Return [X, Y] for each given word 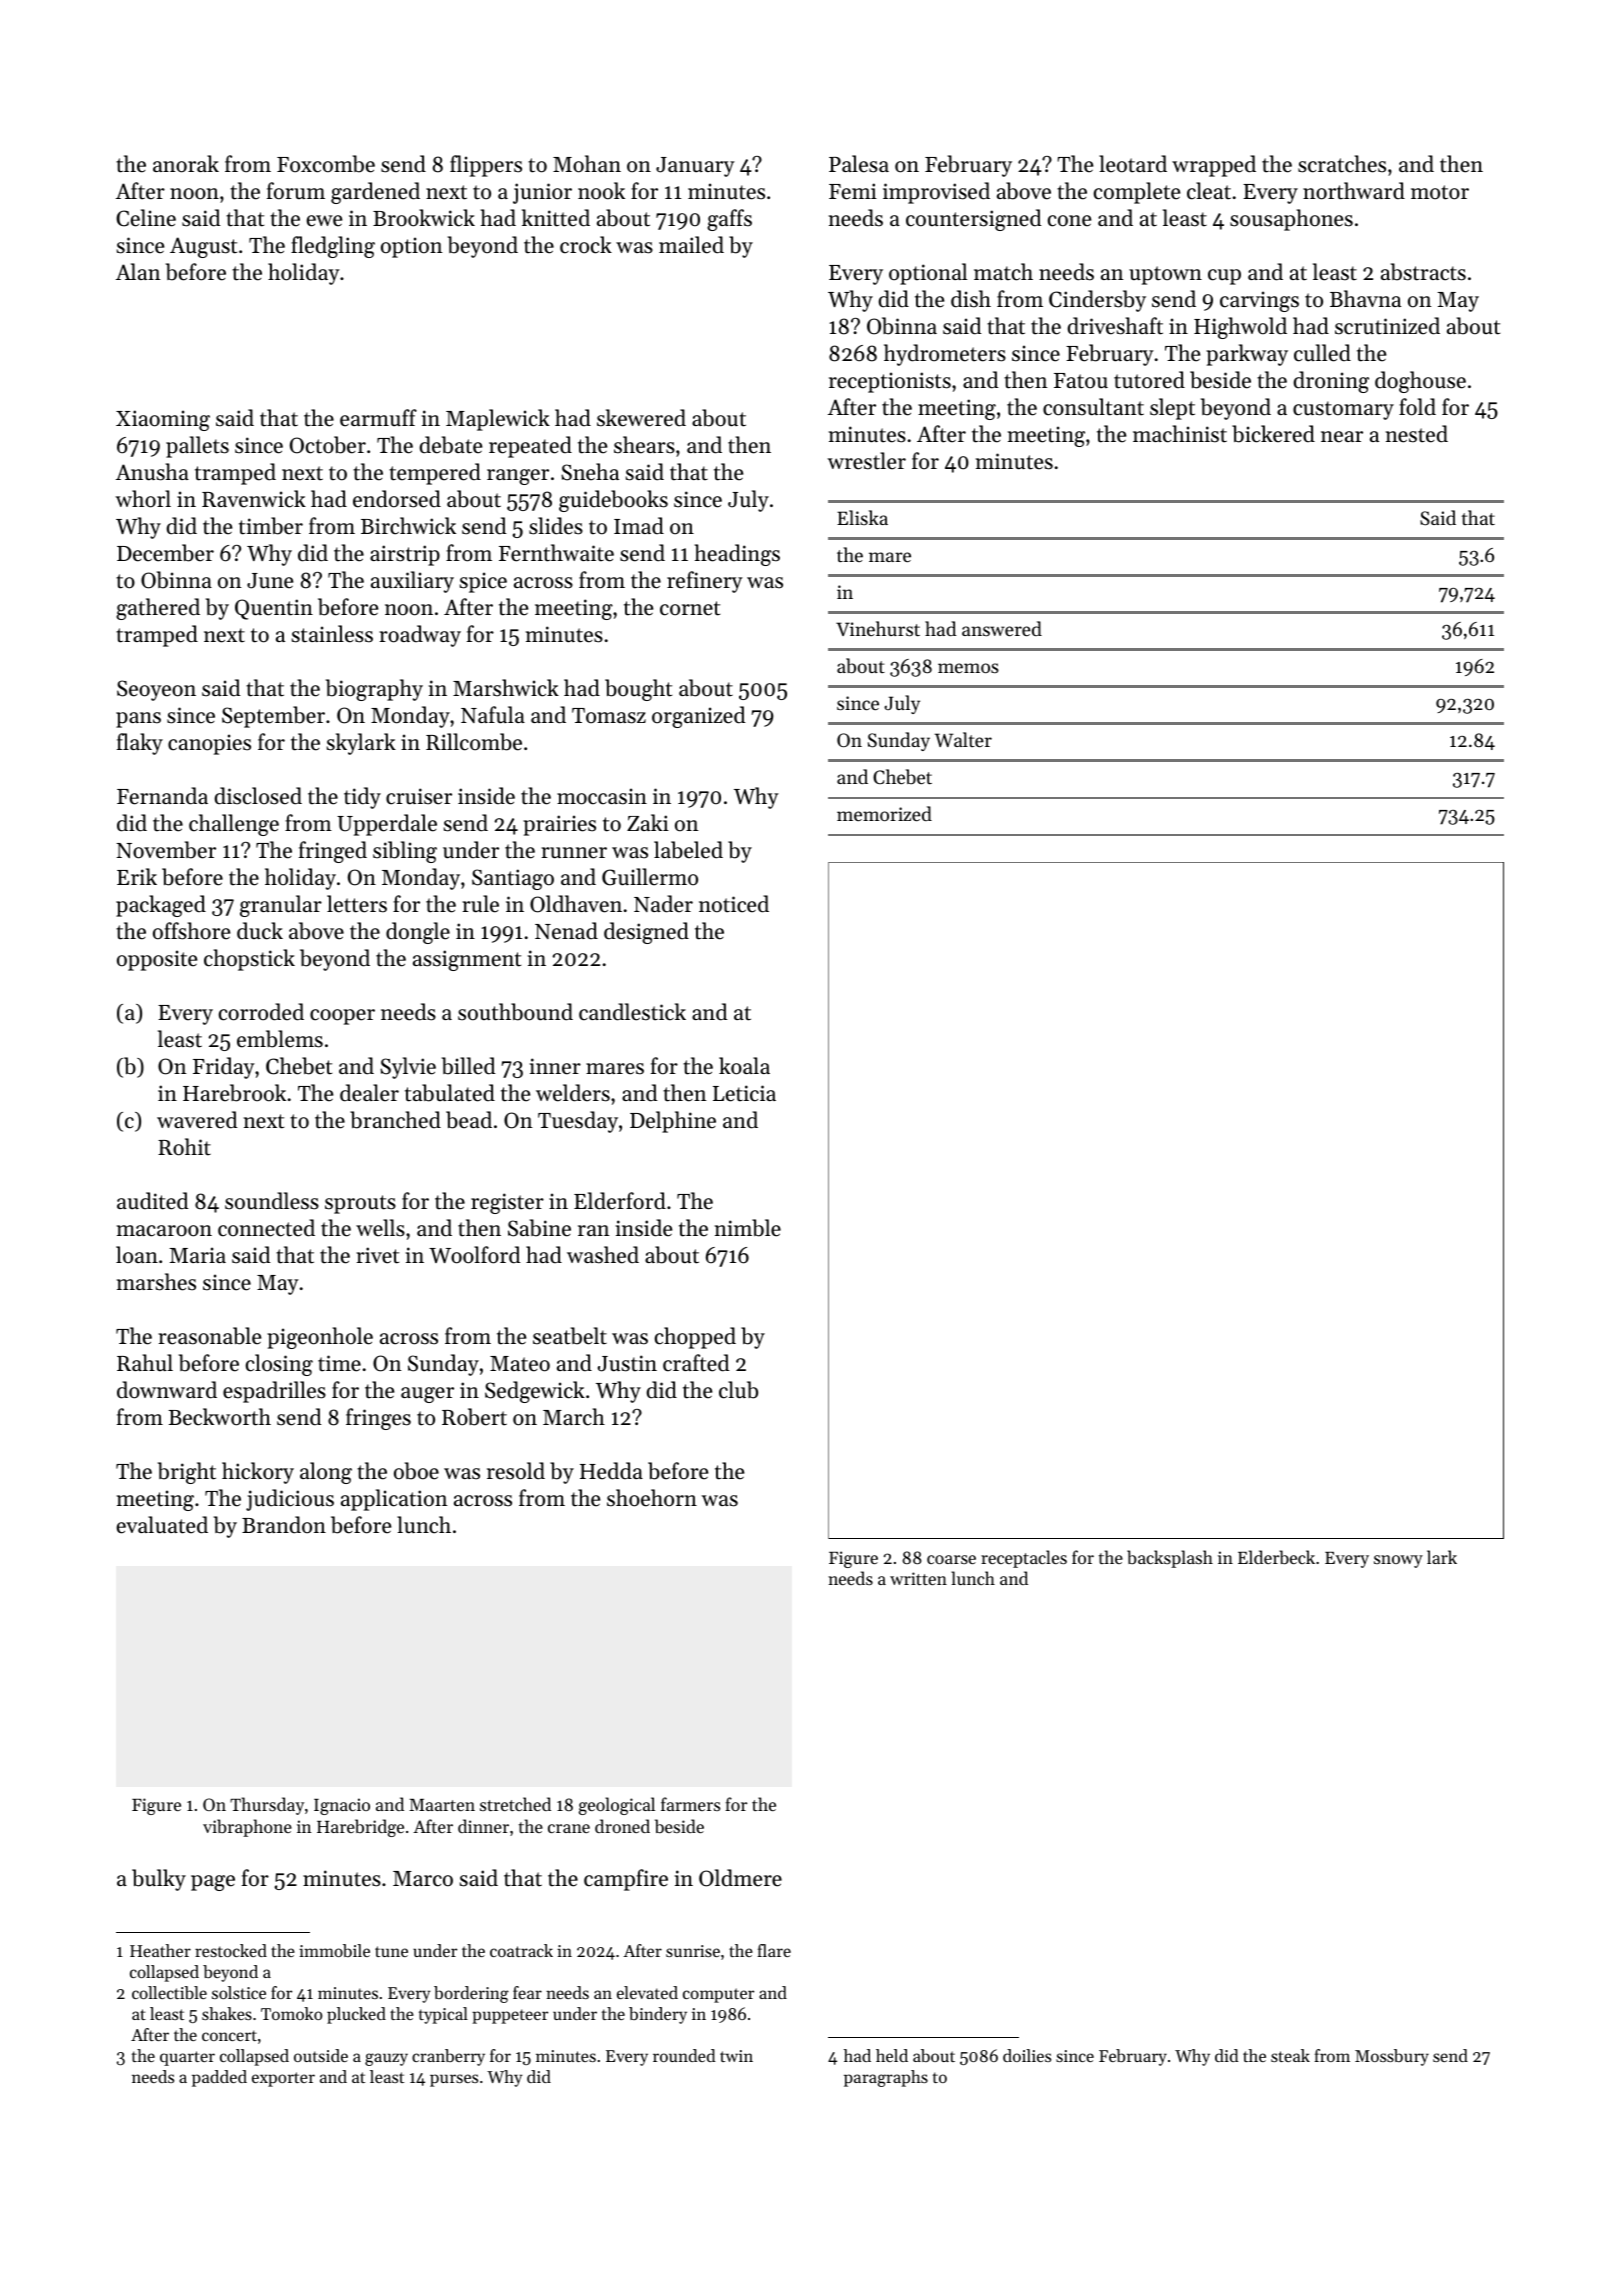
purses [454, 2080]
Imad [639, 526]
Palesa [859, 164]
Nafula [493, 715]
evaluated [162, 1525]
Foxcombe [326, 164]
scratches [1342, 164]
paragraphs [886, 2078]
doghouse [1420, 382]
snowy [1398, 1561]
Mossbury [1392, 2057]
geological [617, 1806]
